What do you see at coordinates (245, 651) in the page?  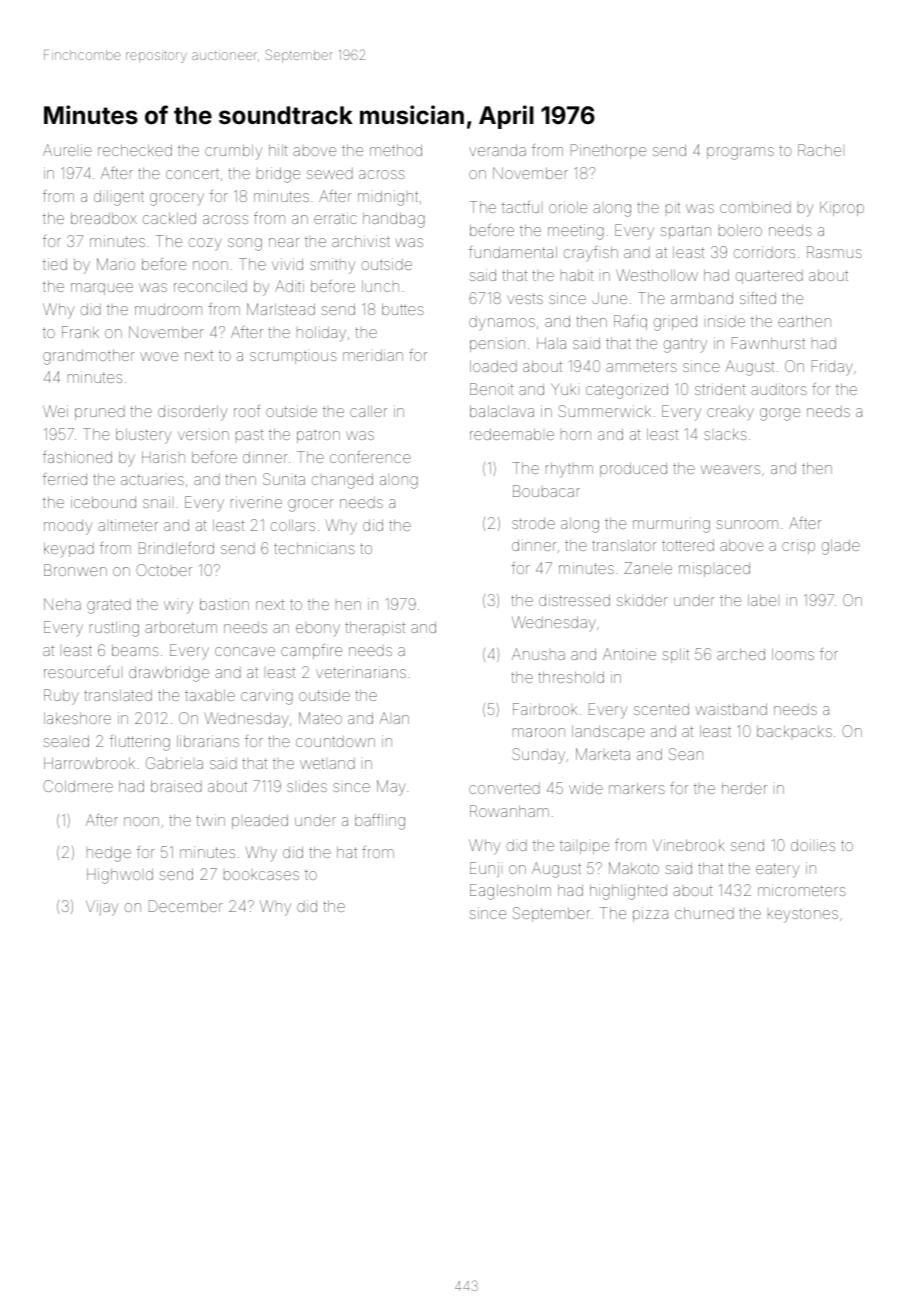 I see `concave` at bounding box center [245, 651].
